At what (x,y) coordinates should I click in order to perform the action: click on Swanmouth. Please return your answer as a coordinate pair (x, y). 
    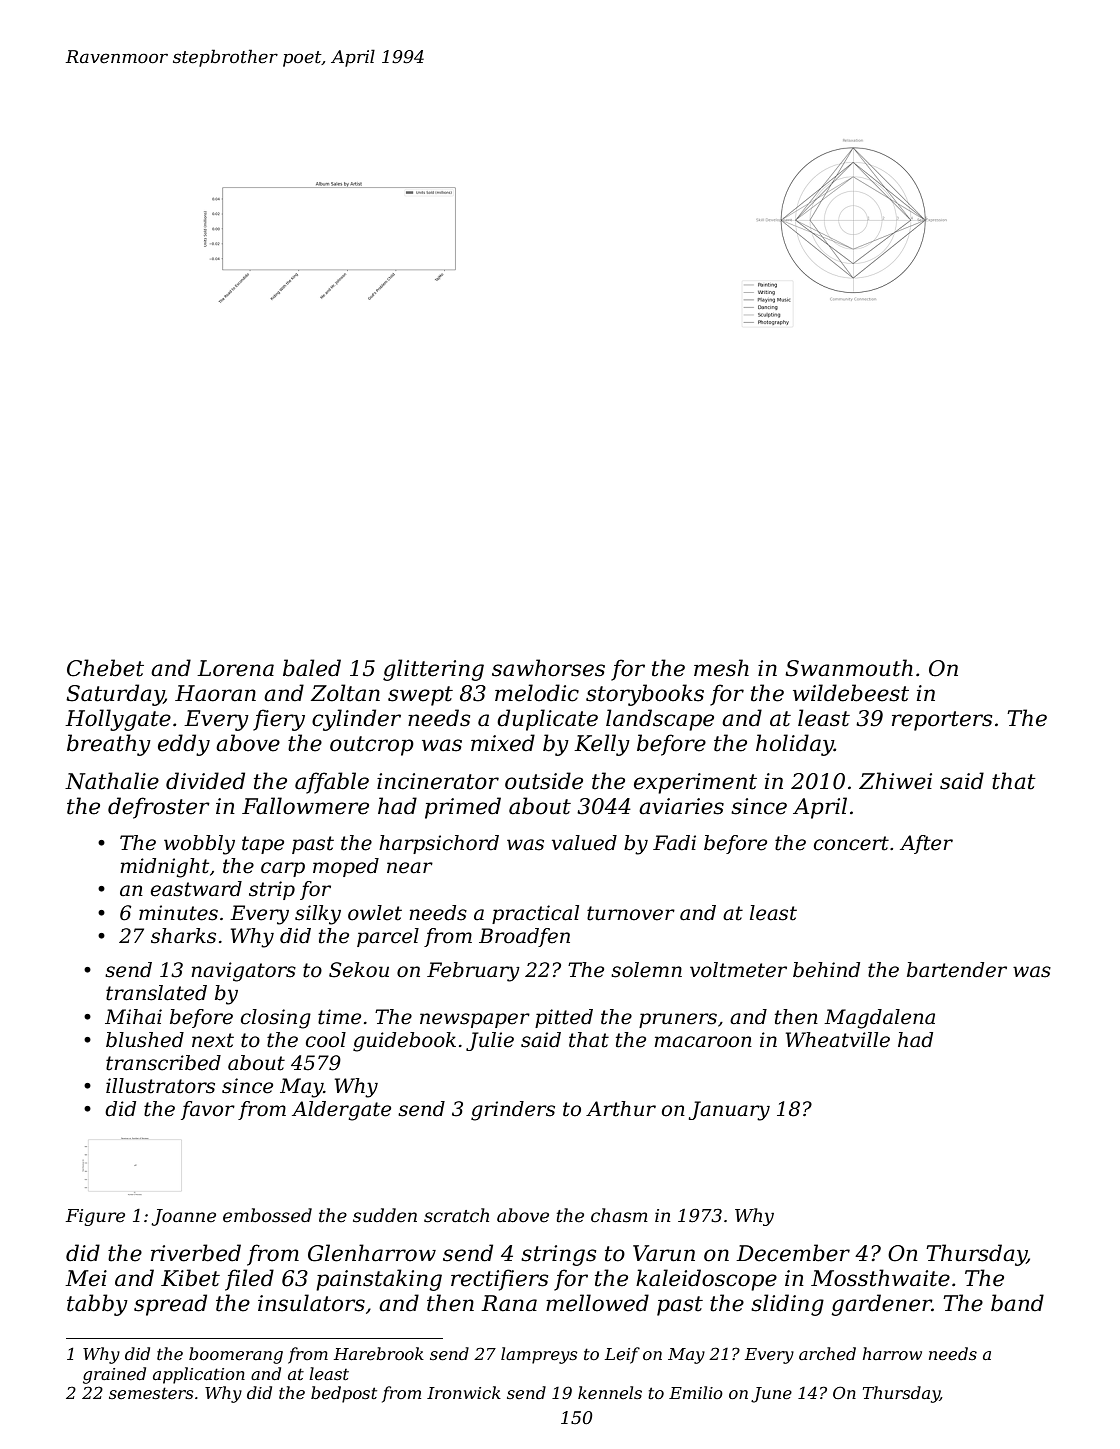
    Looking at the image, I should click on (849, 668).
